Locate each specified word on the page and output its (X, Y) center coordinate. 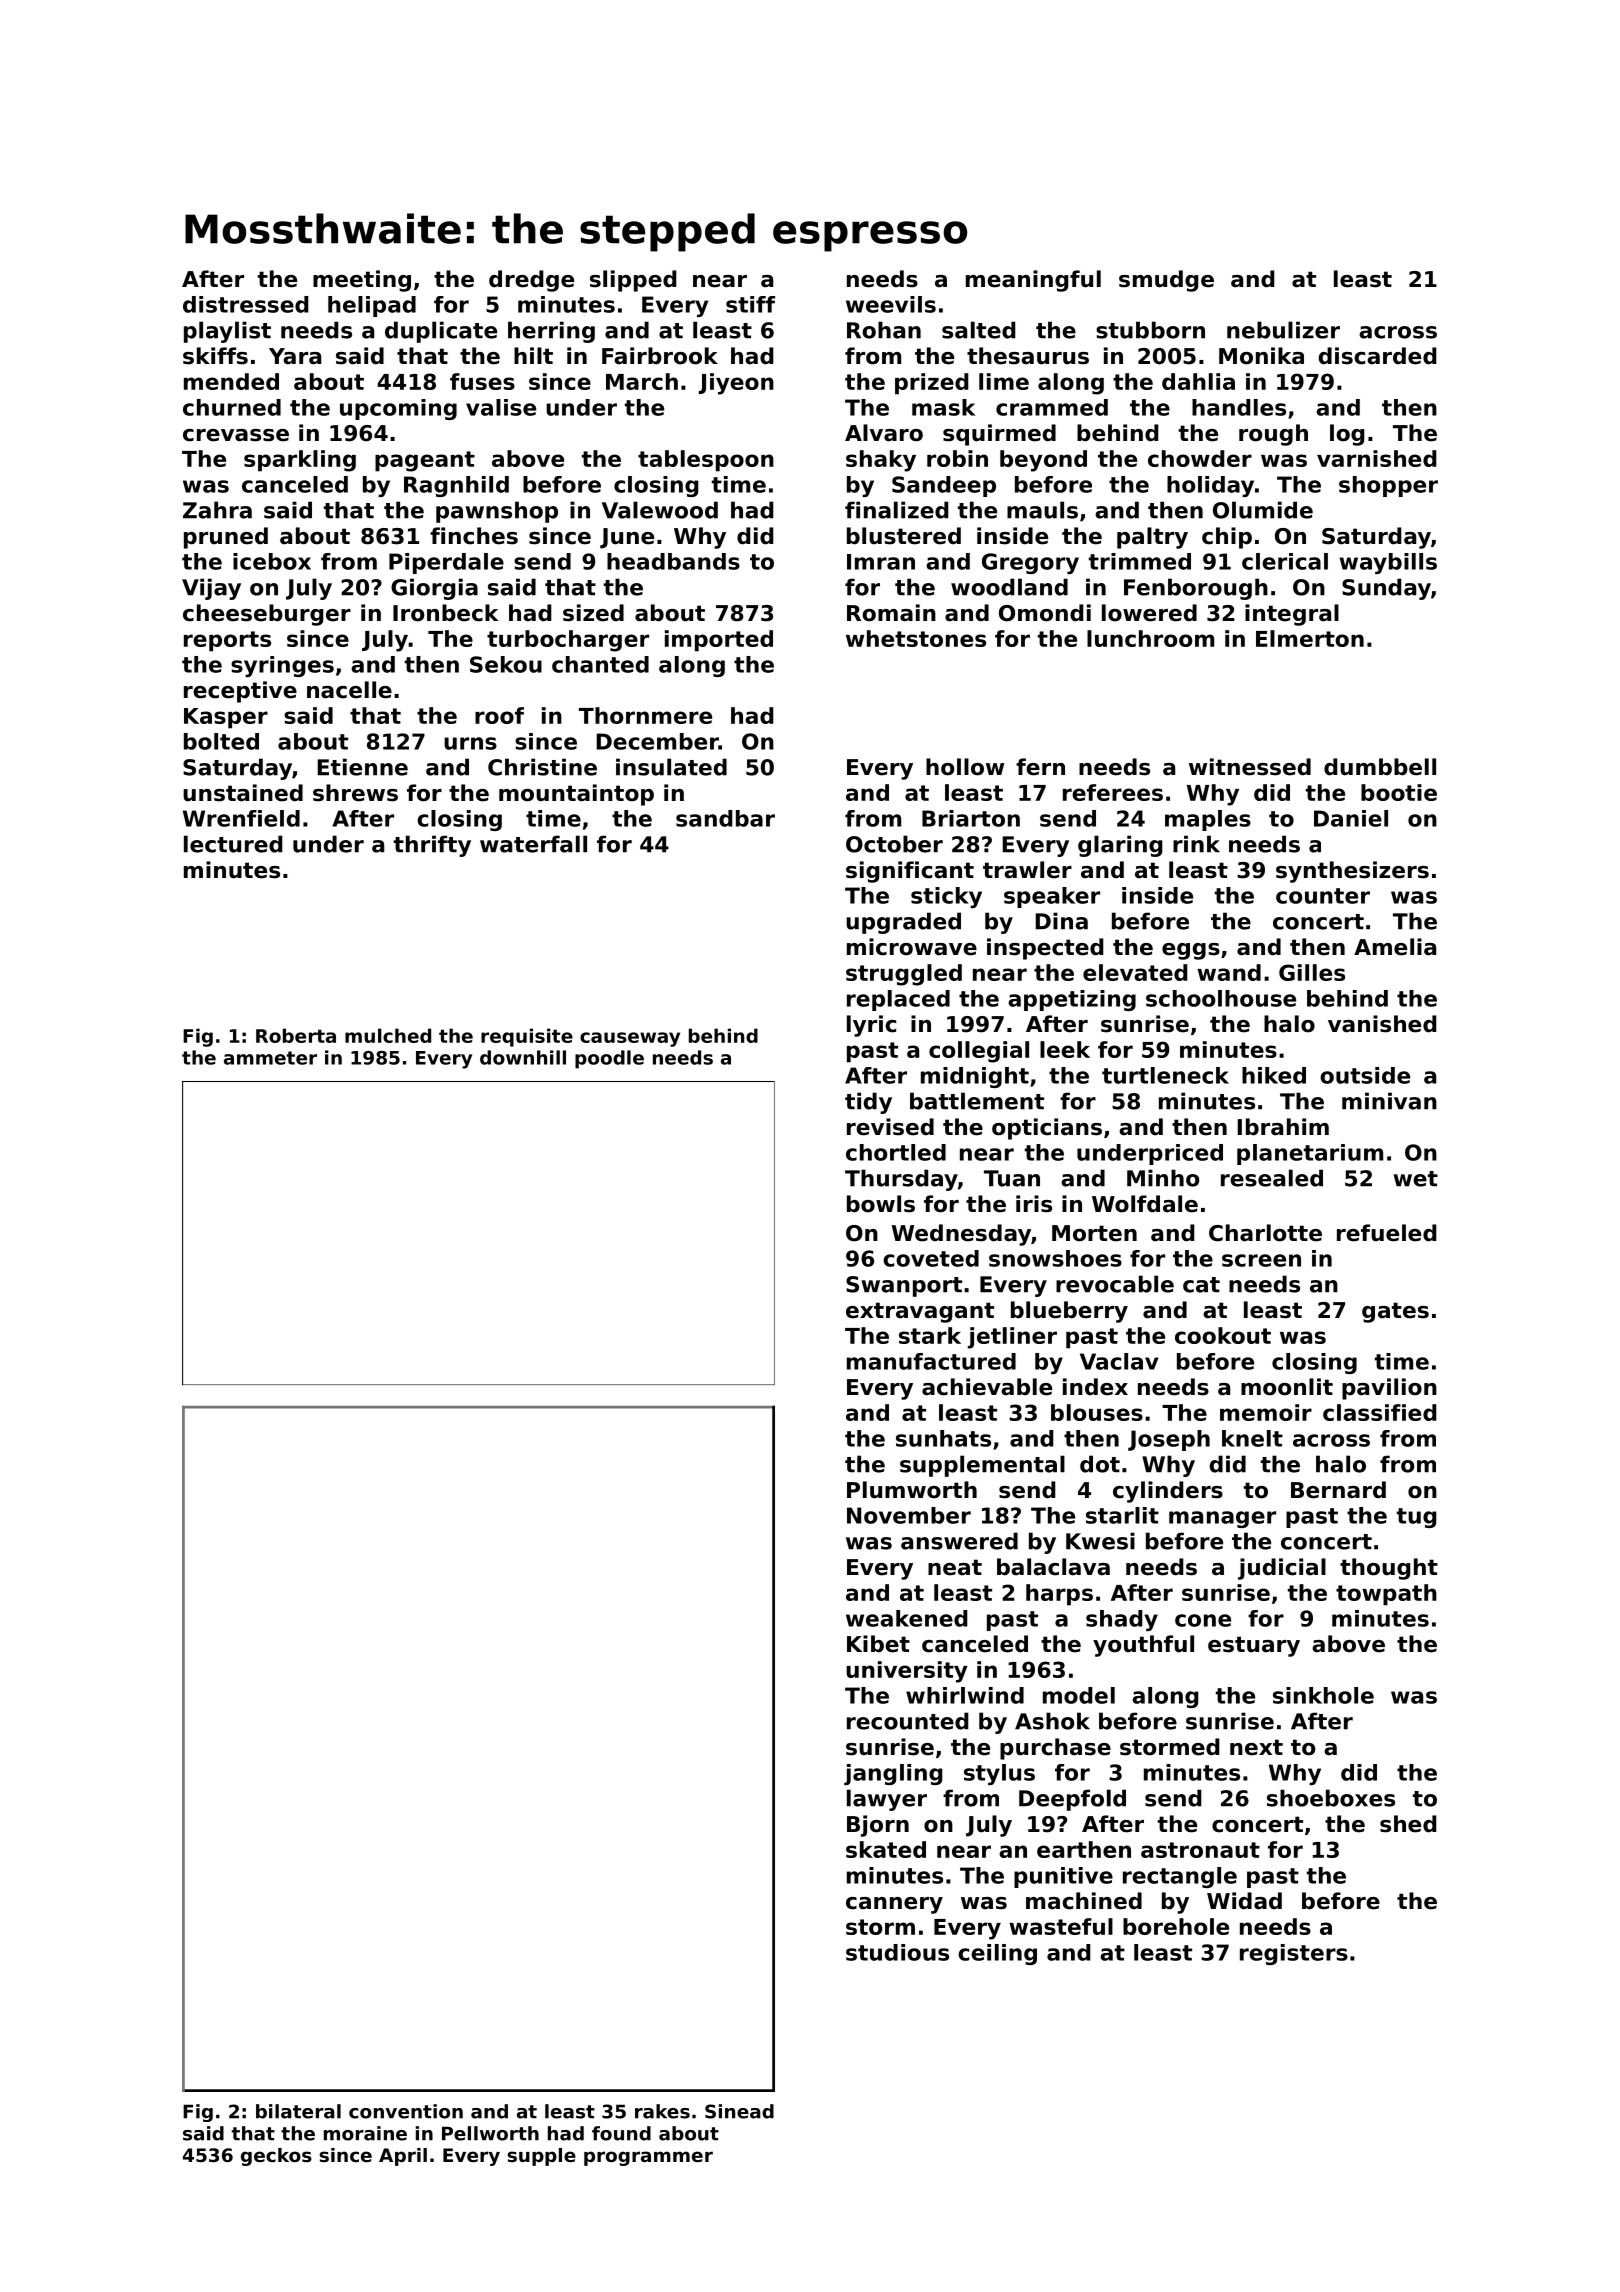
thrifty (432, 846)
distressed (246, 304)
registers (1294, 1954)
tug (1417, 1518)
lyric (871, 1026)
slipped (633, 281)
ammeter (270, 1058)
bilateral (298, 2111)
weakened (907, 1618)
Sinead (739, 2111)
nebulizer (1283, 330)
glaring (1120, 846)
